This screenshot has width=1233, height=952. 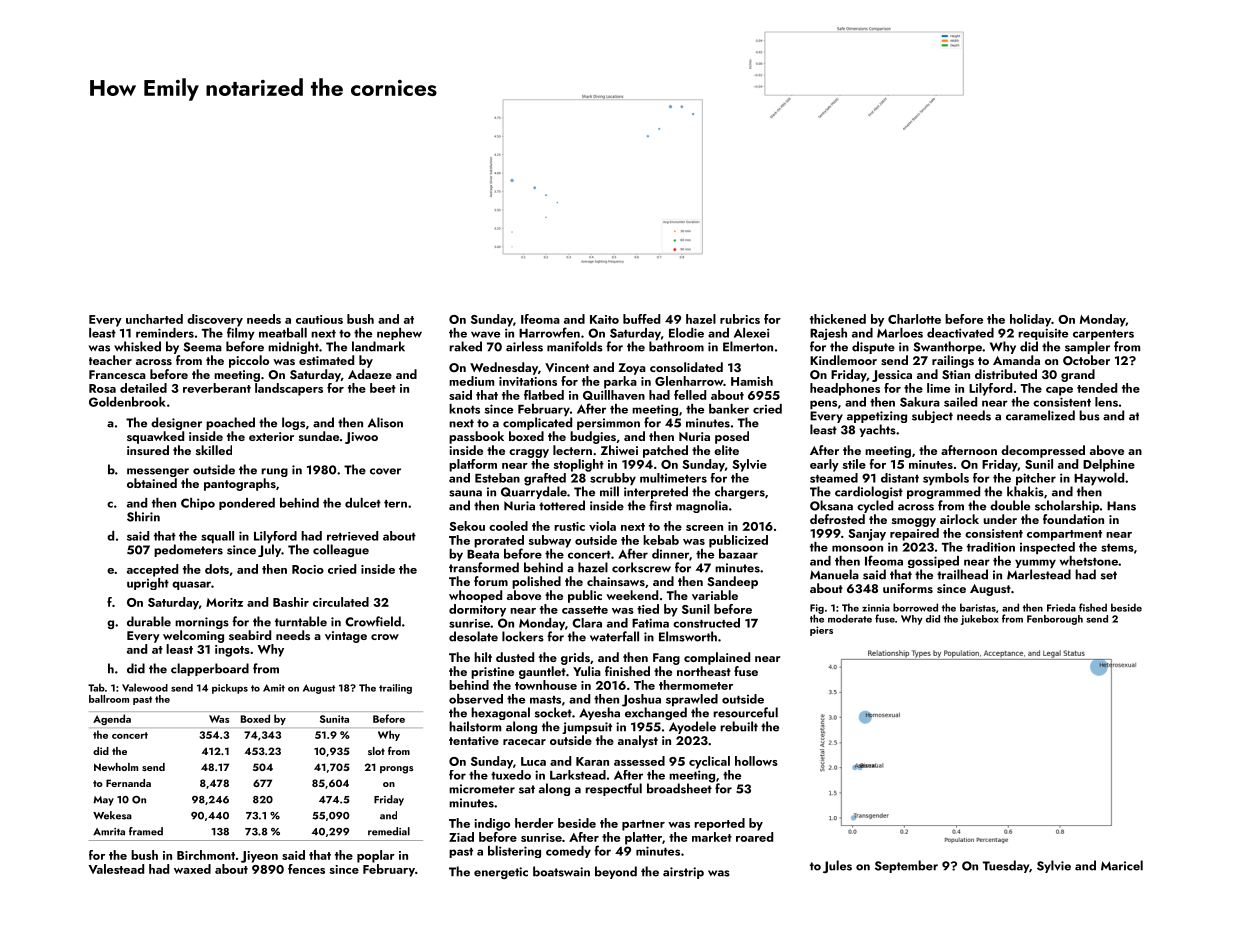 I want to click on Kaito, so click(x=604, y=319).
